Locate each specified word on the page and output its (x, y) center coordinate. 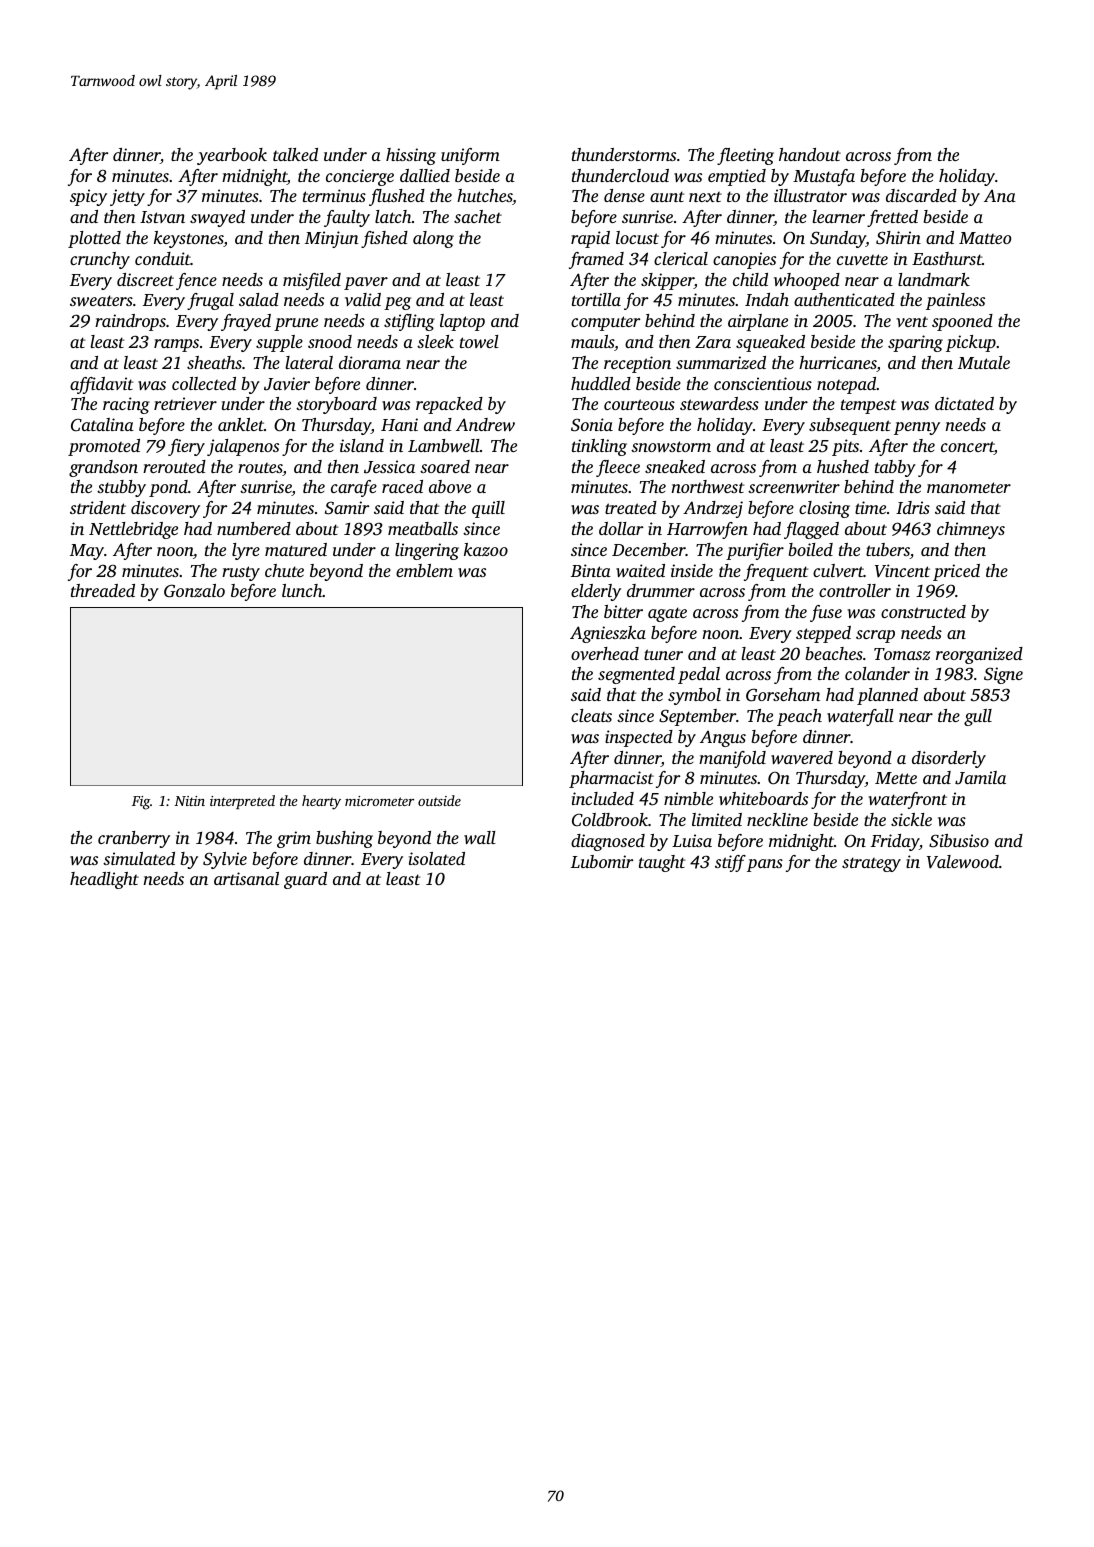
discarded (921, 195)
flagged (811, 530)
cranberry (134, 839)
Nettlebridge (133, 530)
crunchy (100, 260)
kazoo (486, 549)
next (705, 197)
